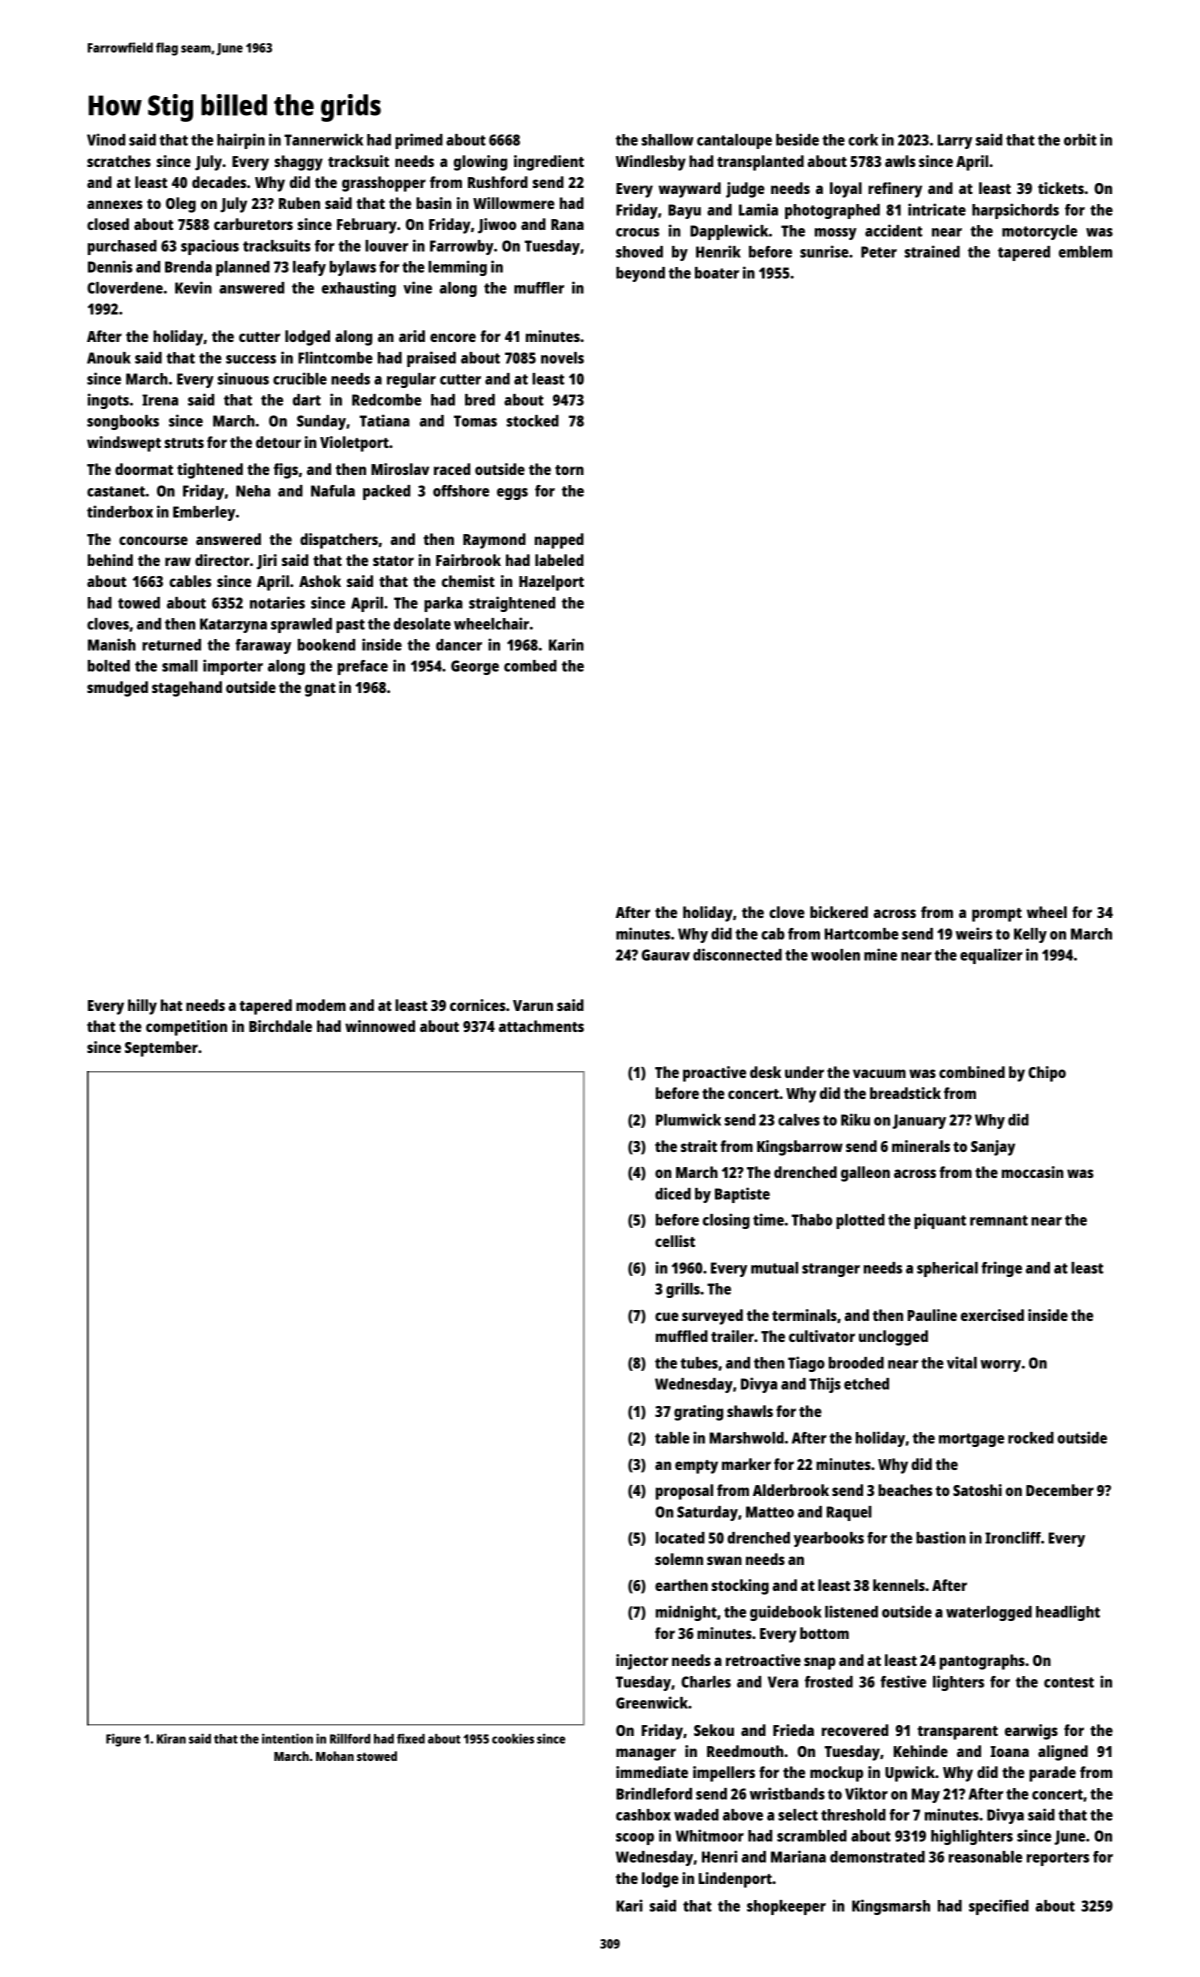 Image resolution: width=1200 pixels, height=1977 pixels. I want to click on winnowed, so click(380, 1026).
